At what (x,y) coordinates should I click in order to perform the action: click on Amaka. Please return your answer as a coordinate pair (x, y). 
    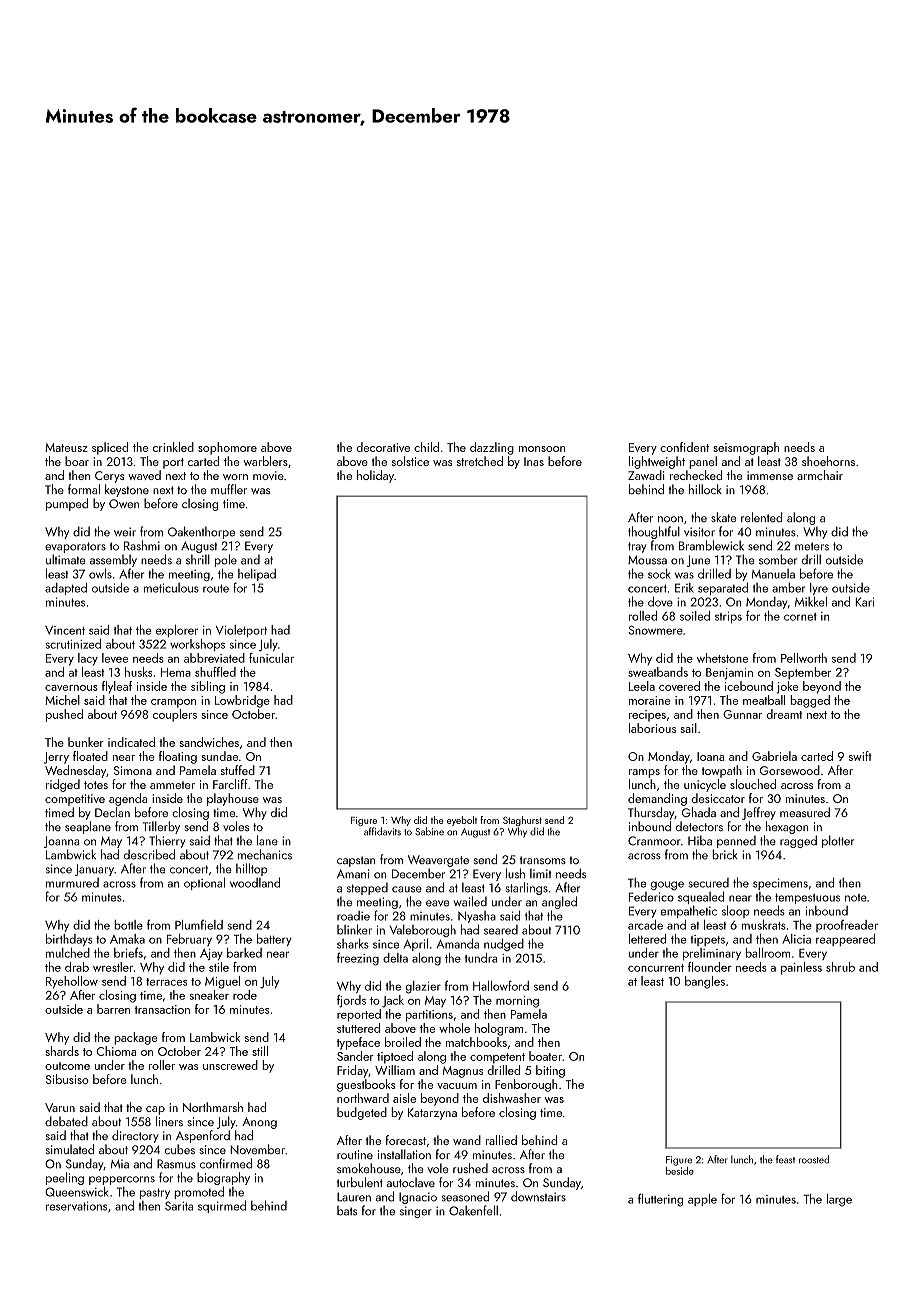
    Looking at the image, I should click on (127, 939).
